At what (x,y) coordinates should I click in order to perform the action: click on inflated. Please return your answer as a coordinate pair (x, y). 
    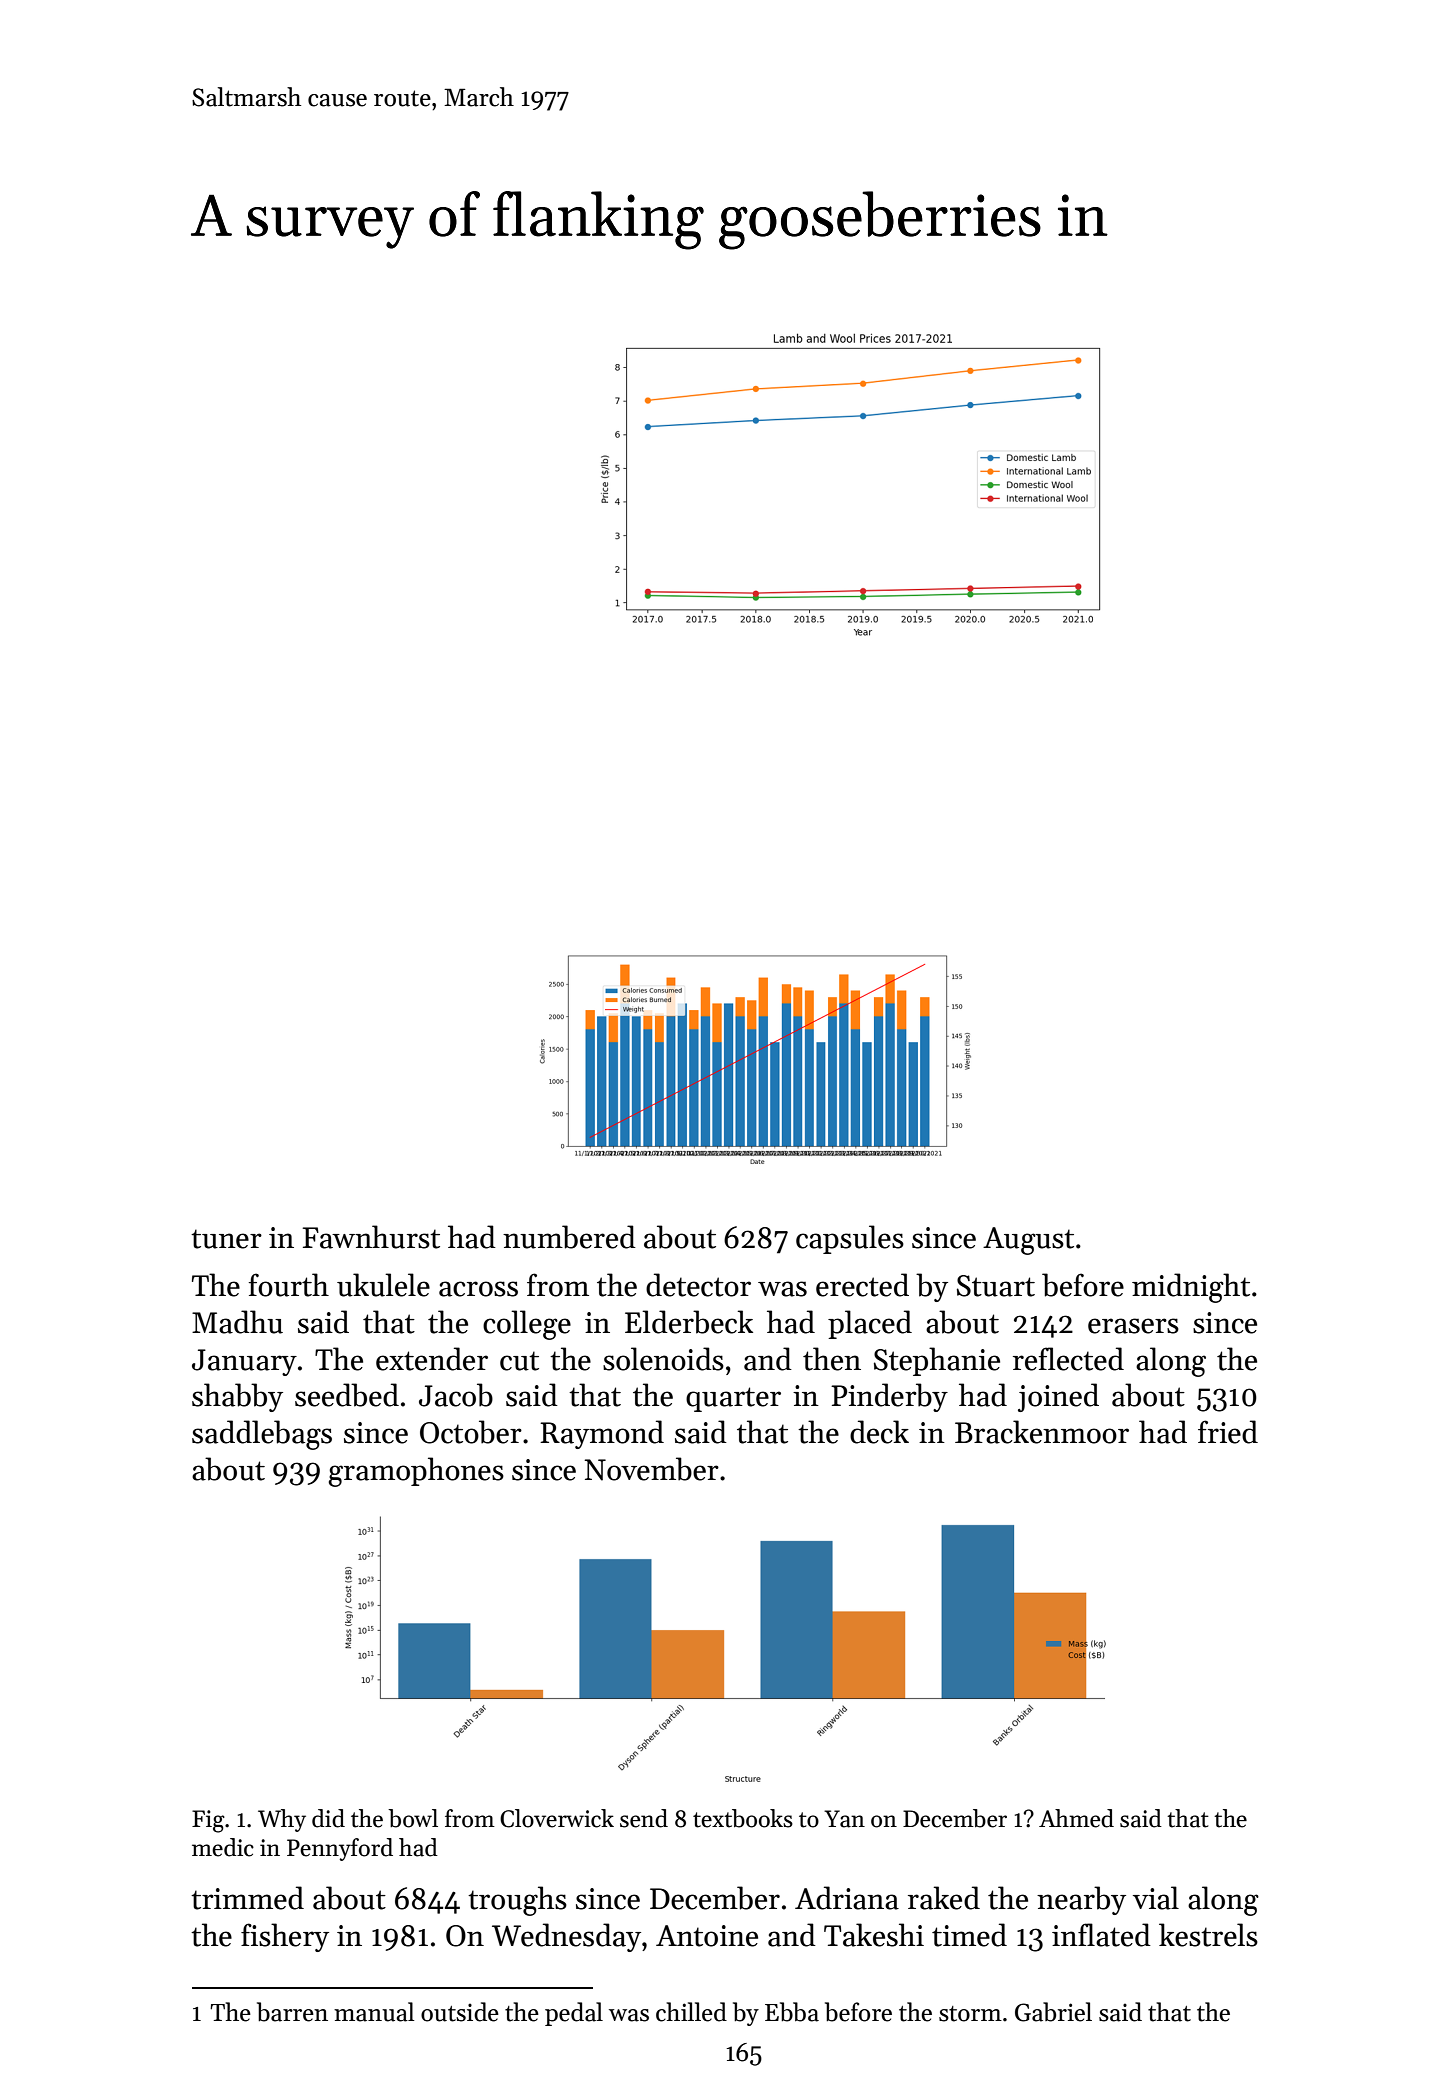
    Looking at the image, I should click on (1101, 1935).
